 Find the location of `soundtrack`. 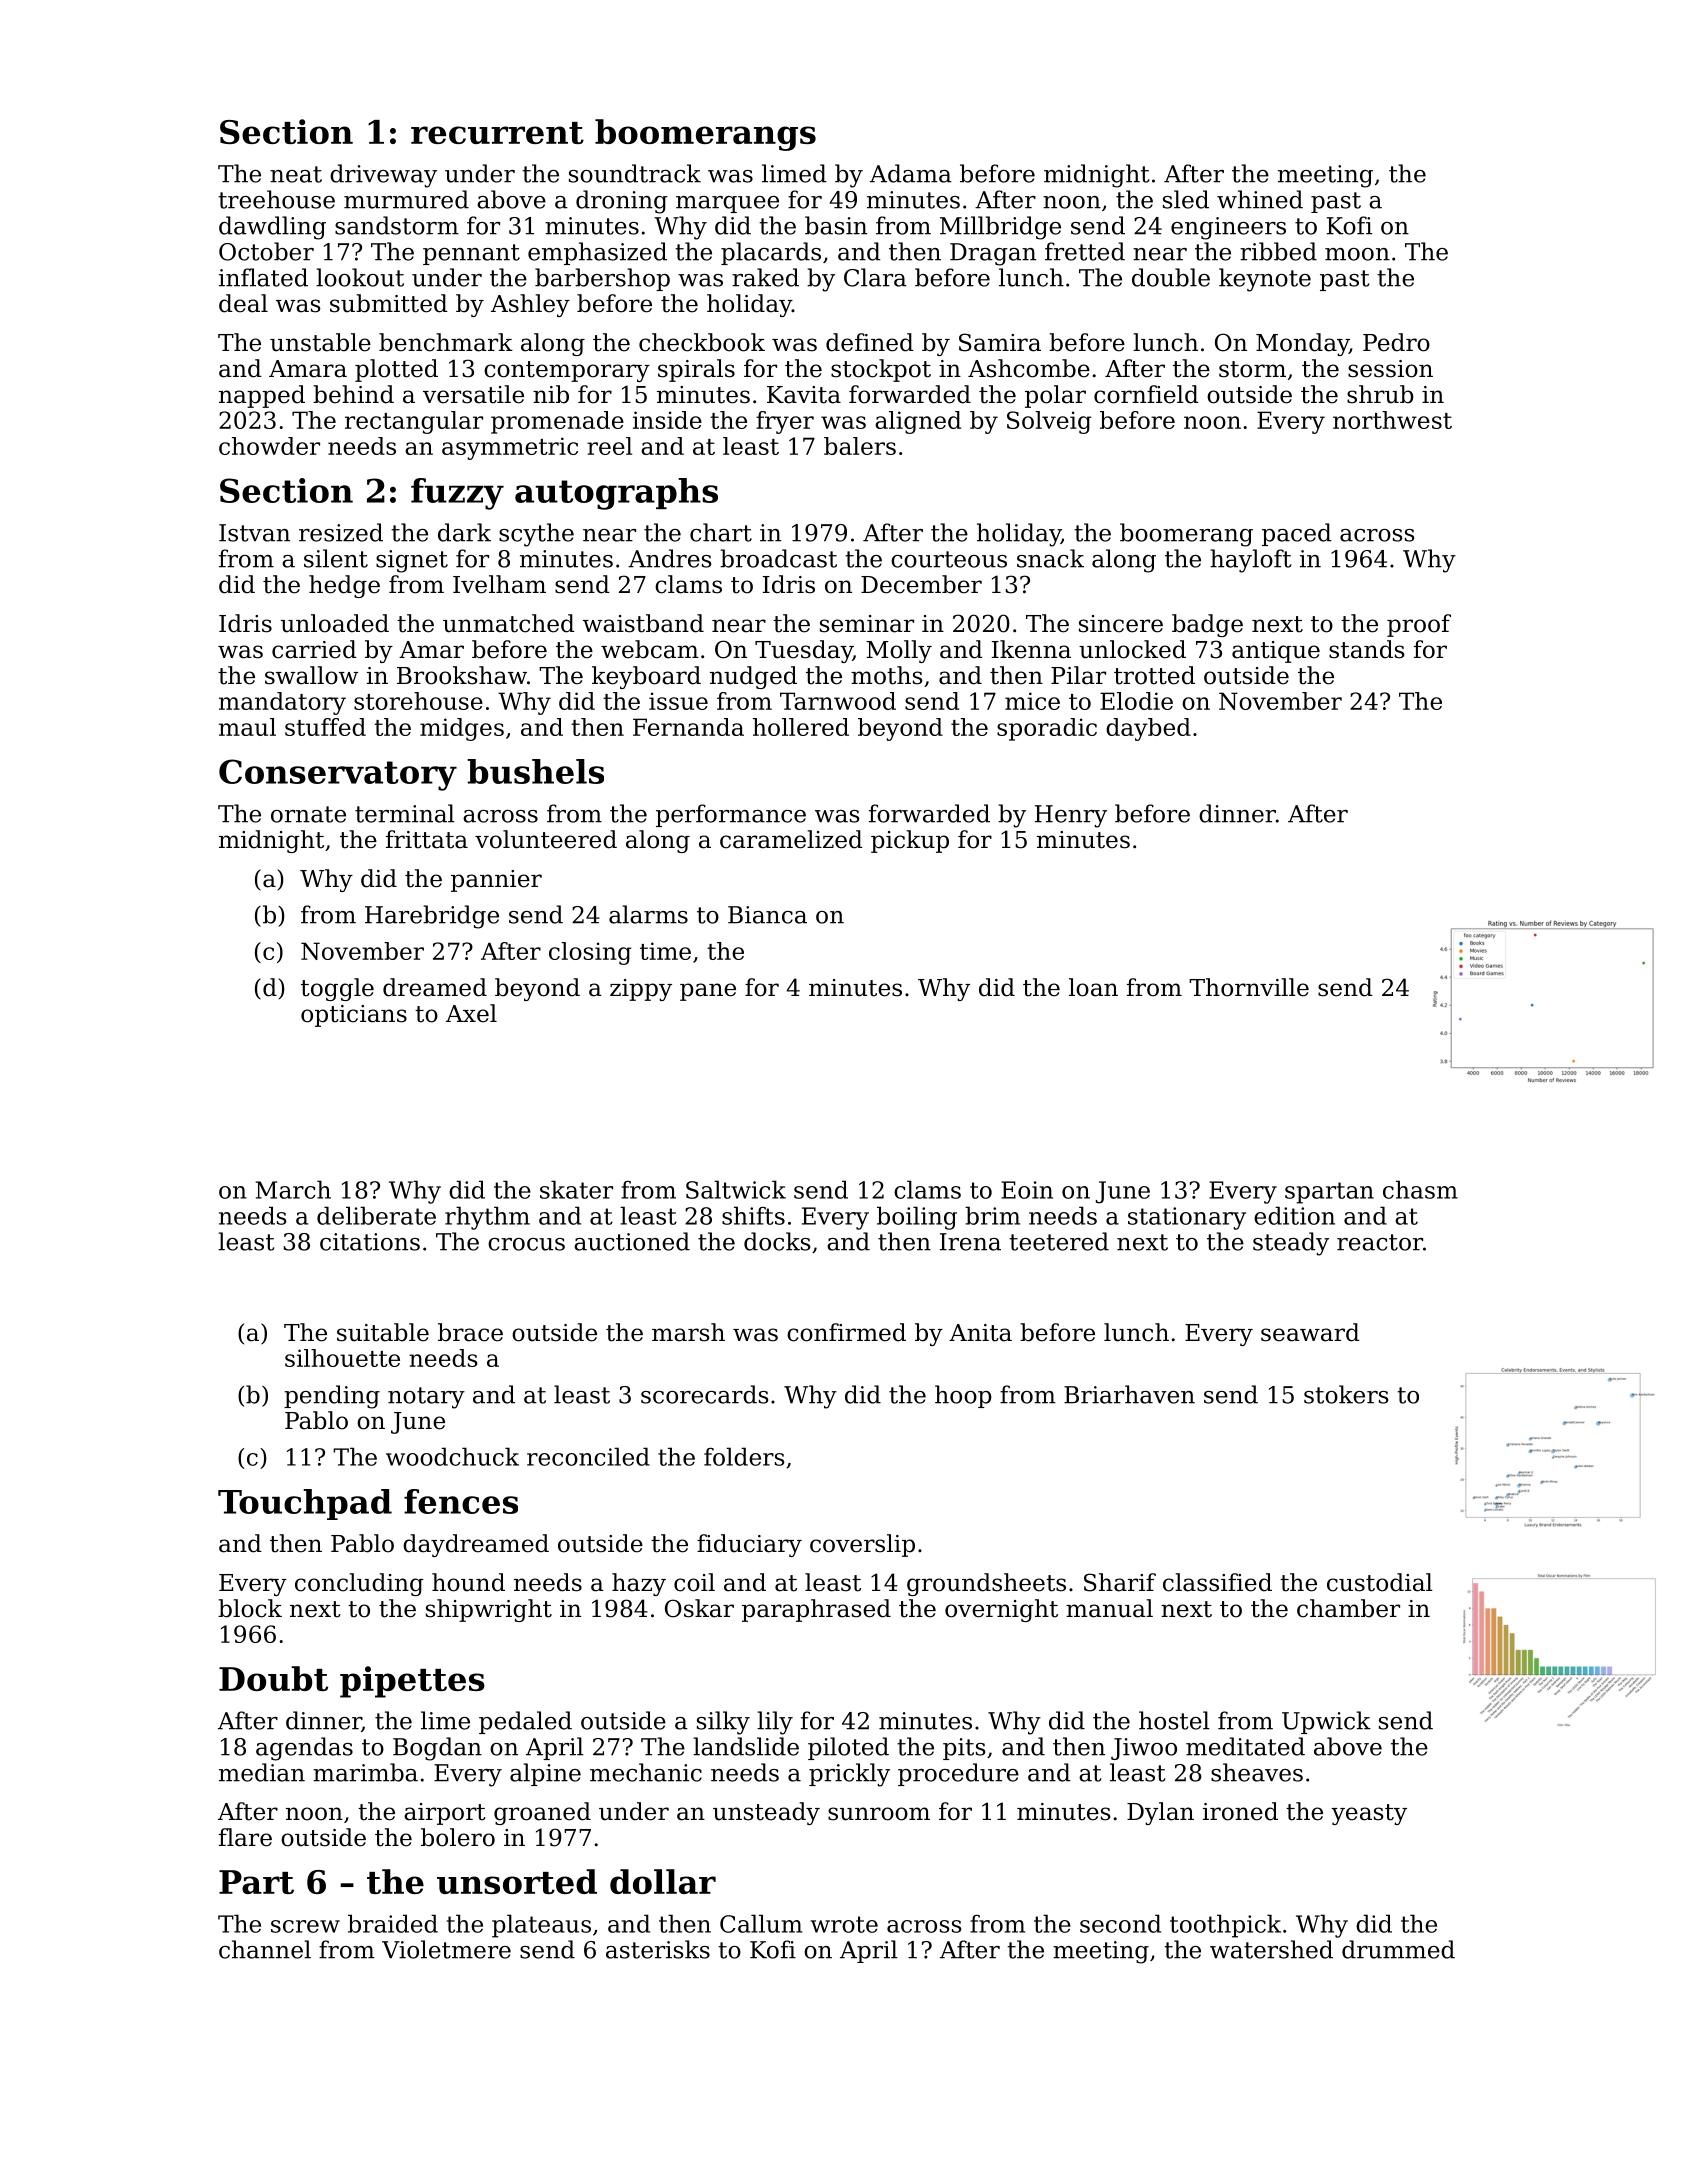

soundtrack is located at coordinates (635, 173).
